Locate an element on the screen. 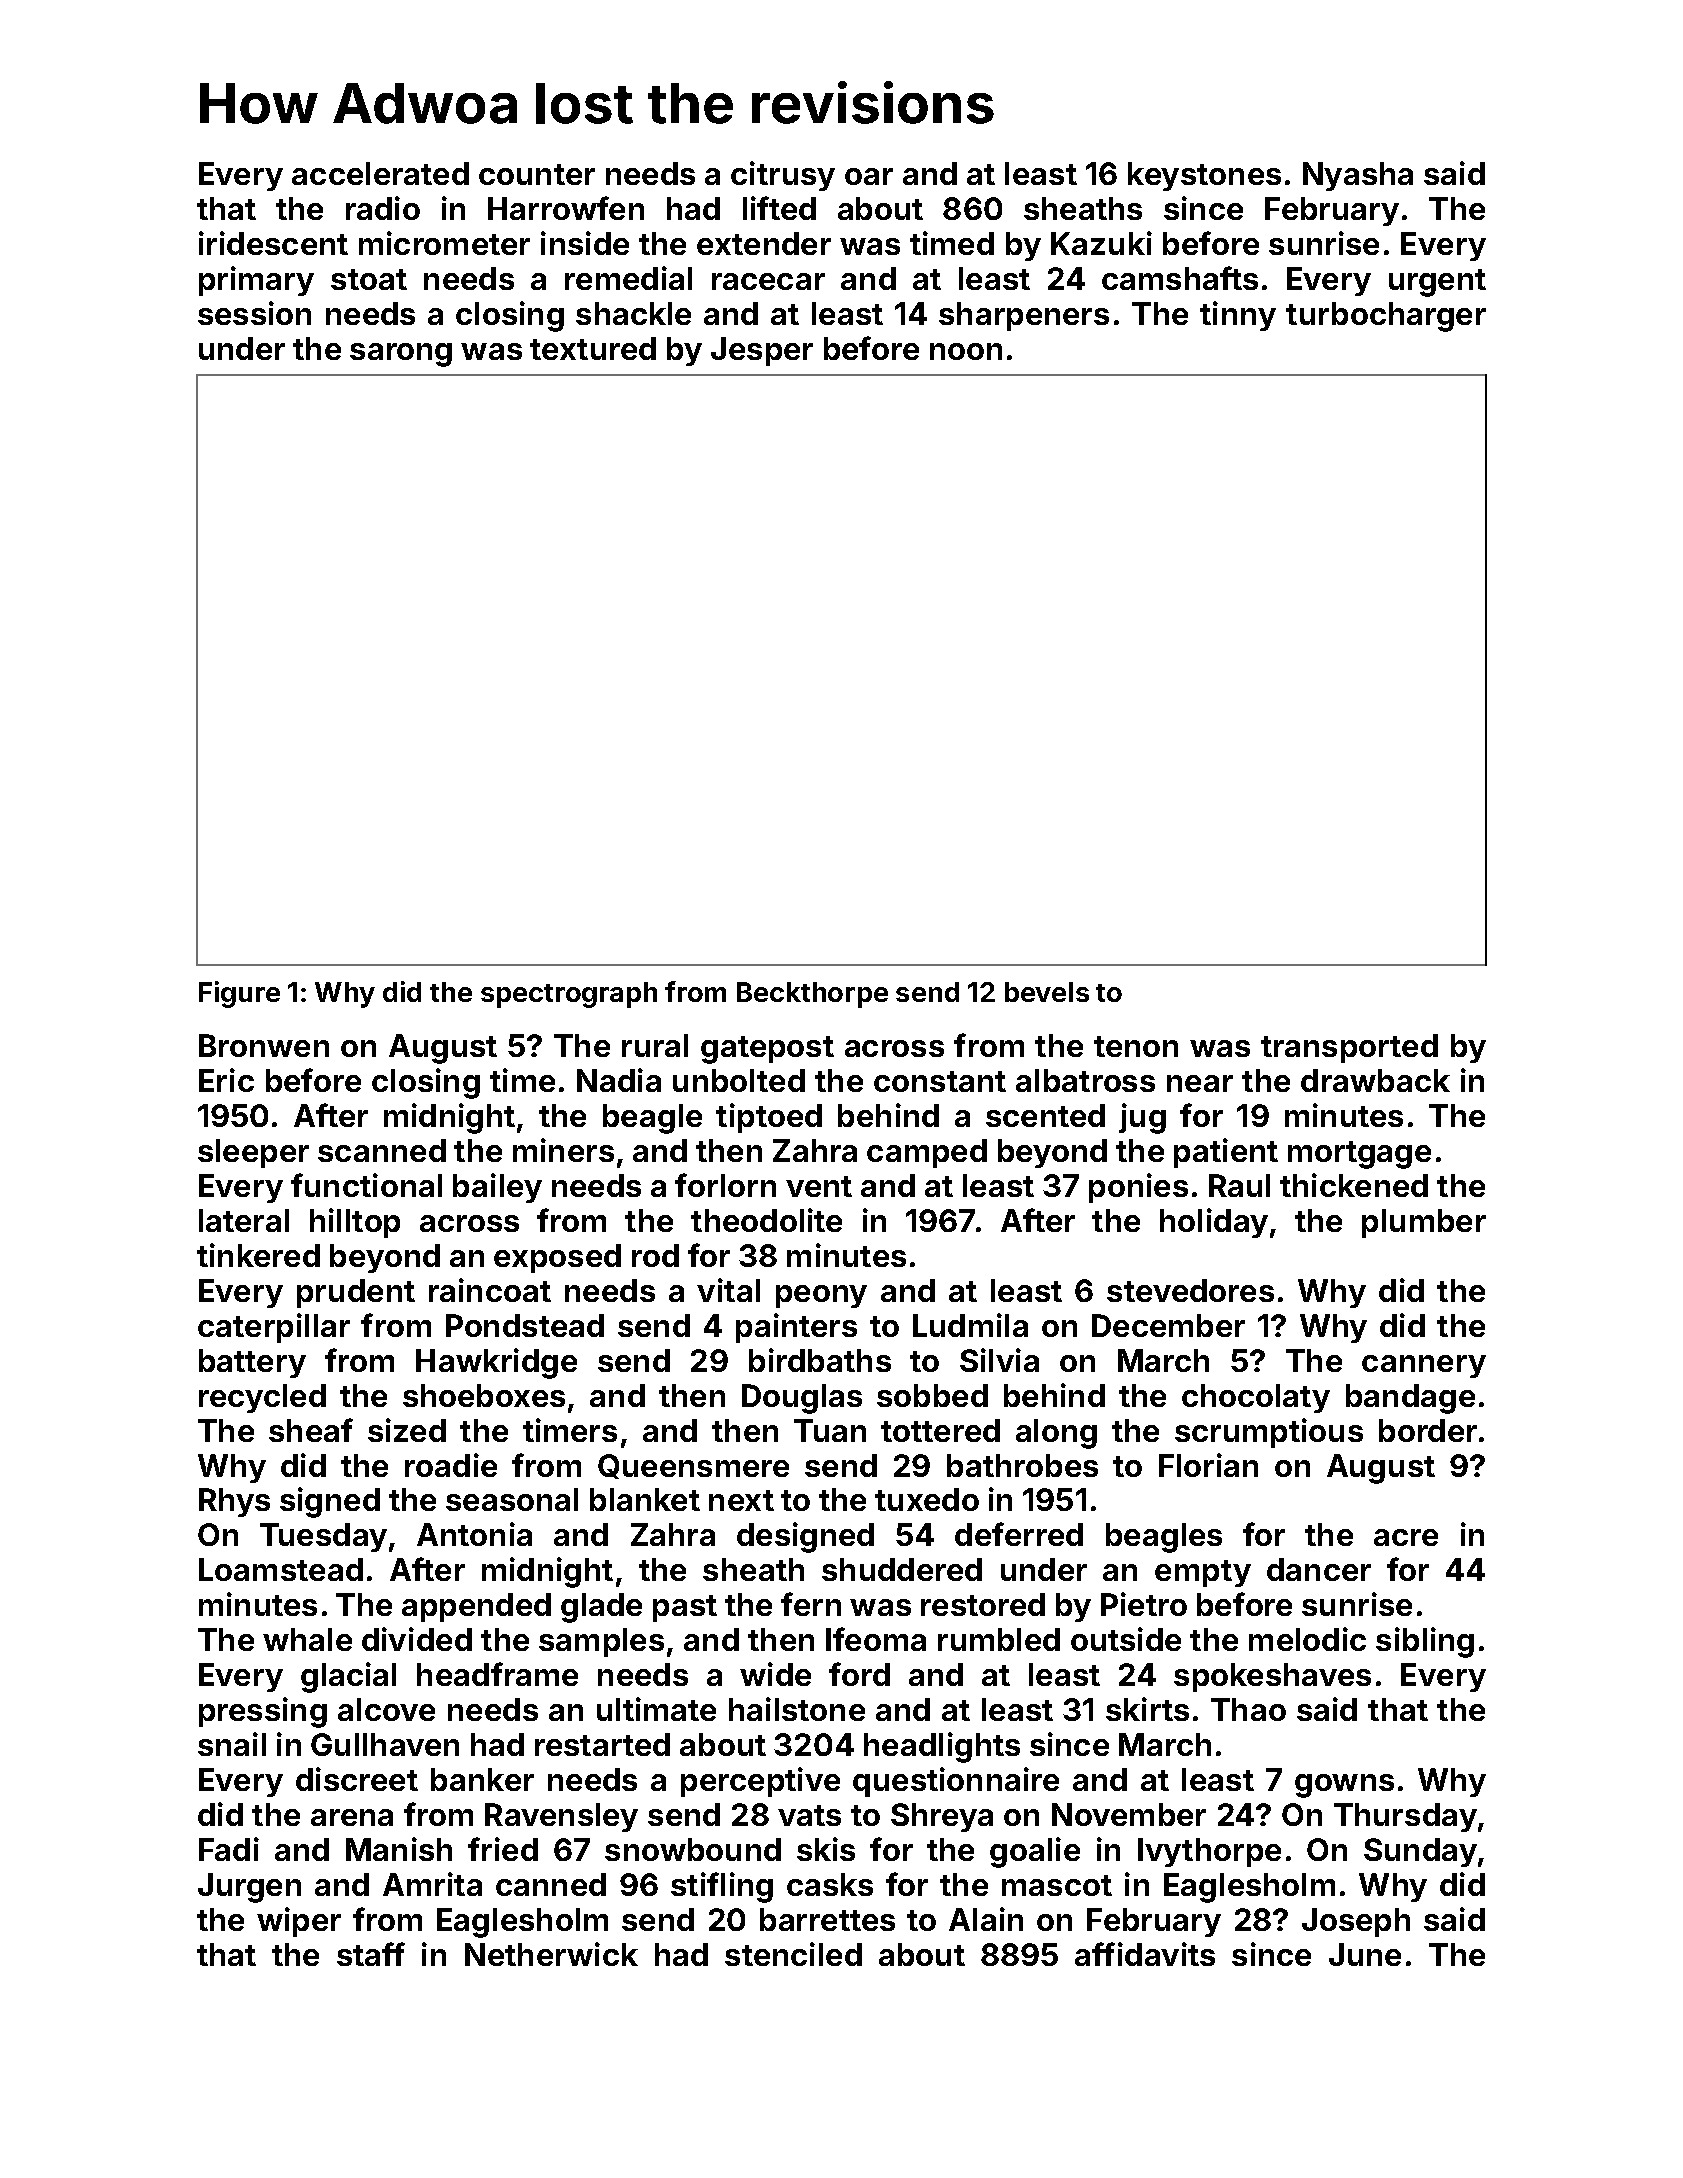 This screenshot has width=1683, height=2178. Beckthorpe is located at coordinates (812, 995).
